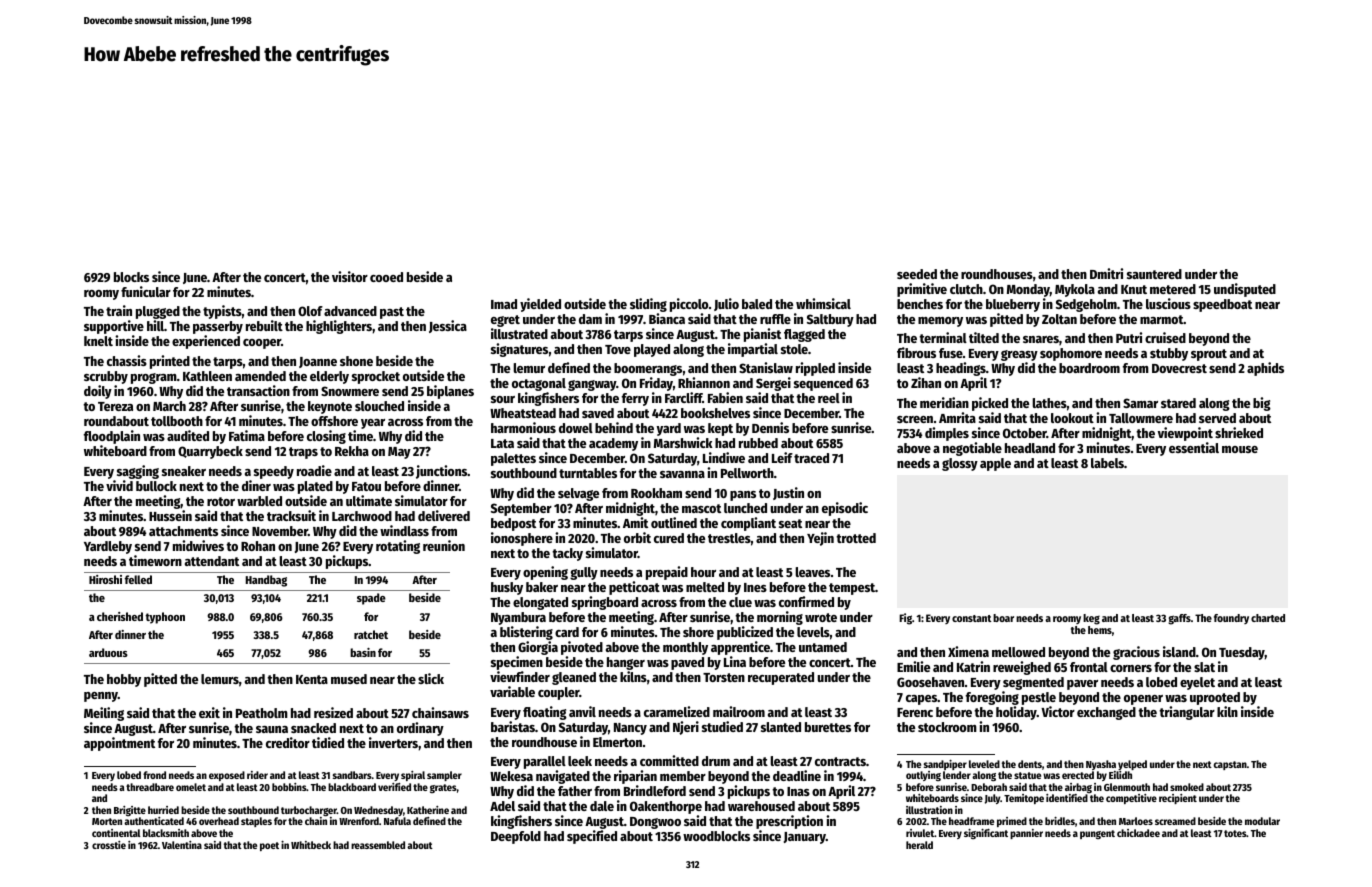  What do you see at coordinates (350, 276) in the screenshot?
I see `visitor` at bounding box center [350, 276].
